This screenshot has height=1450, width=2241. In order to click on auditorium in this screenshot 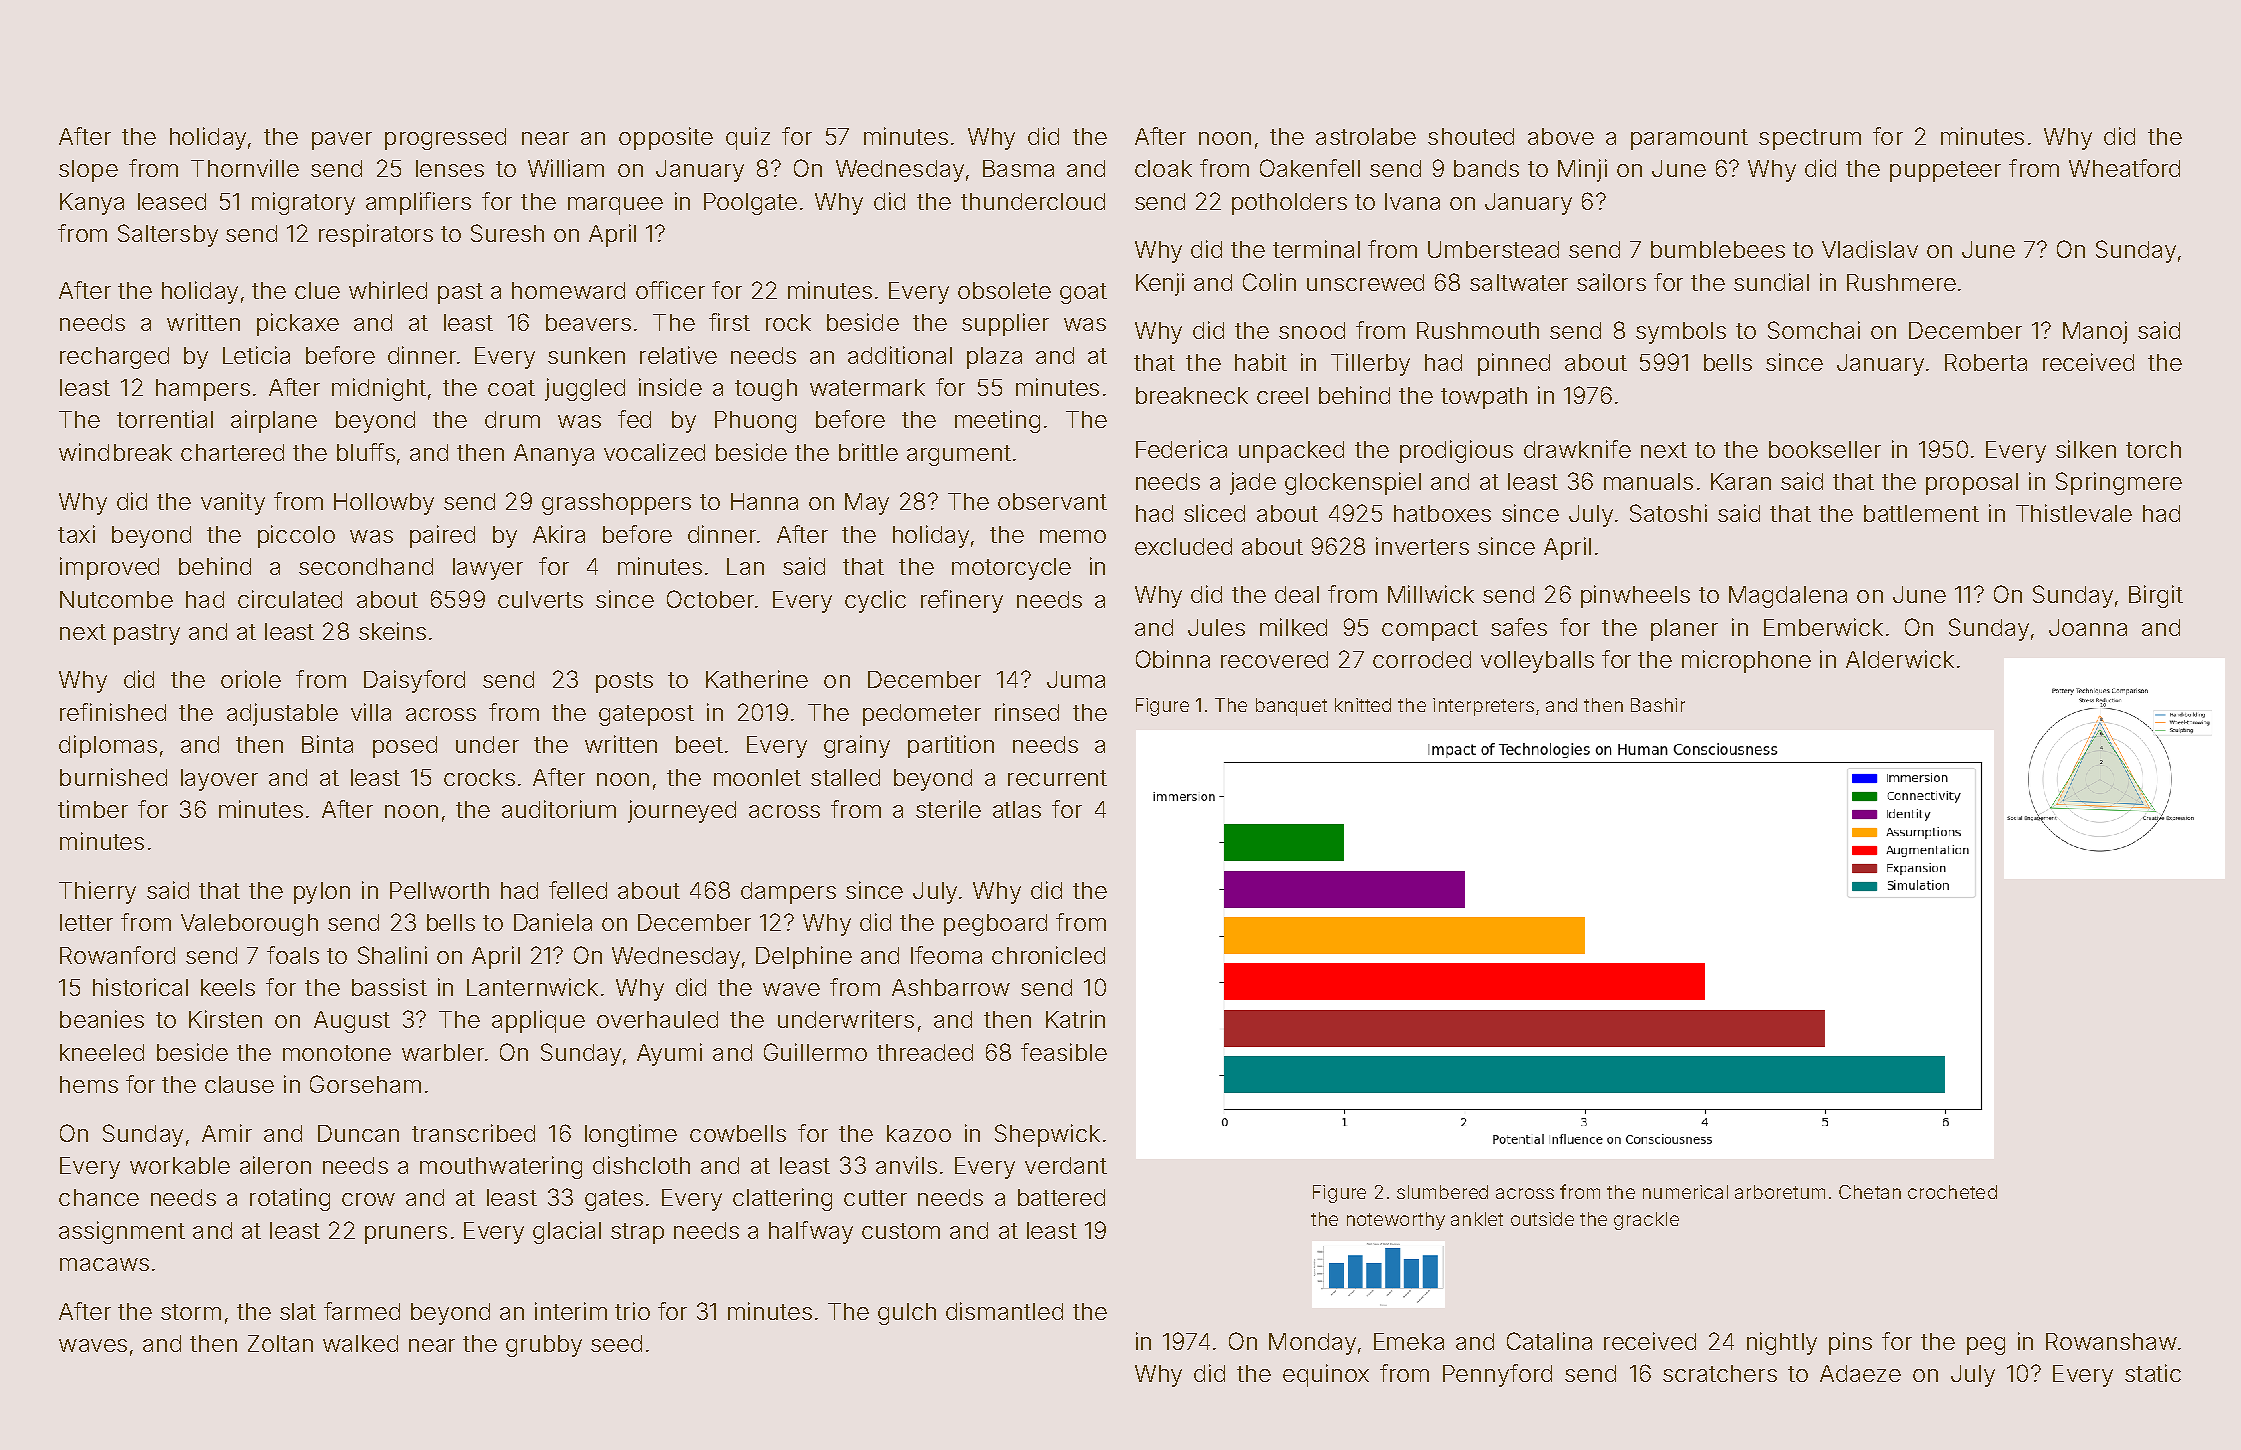, I will do `click(559, 809)`.
